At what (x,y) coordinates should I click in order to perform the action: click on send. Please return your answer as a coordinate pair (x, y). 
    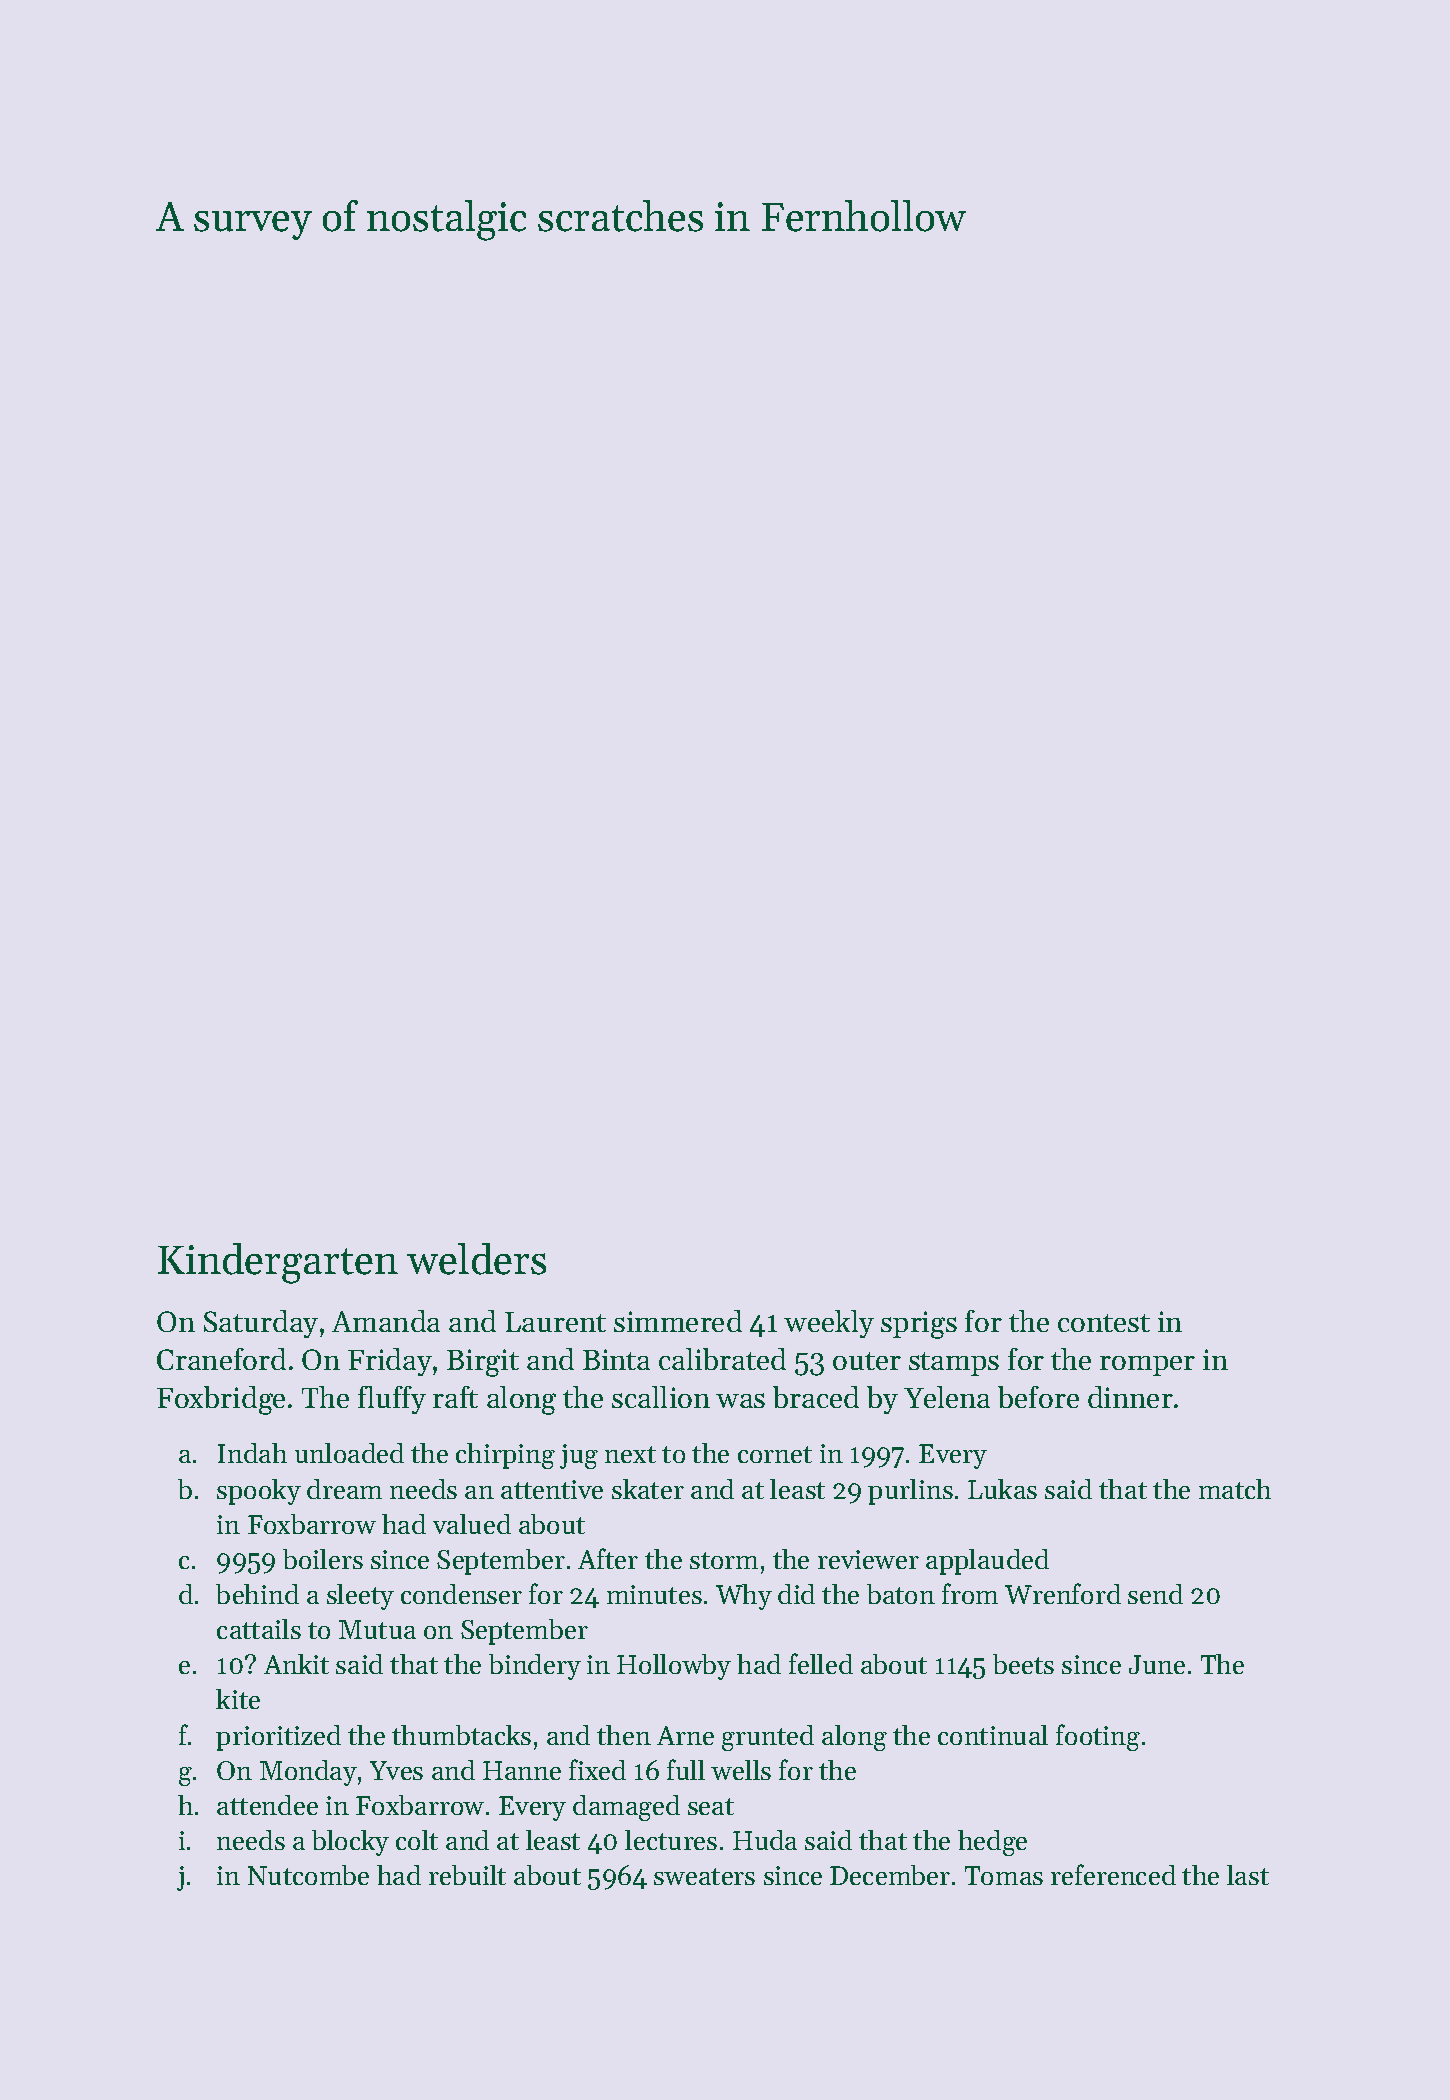
    Looking at the image, I should click on (1155, 1594).
